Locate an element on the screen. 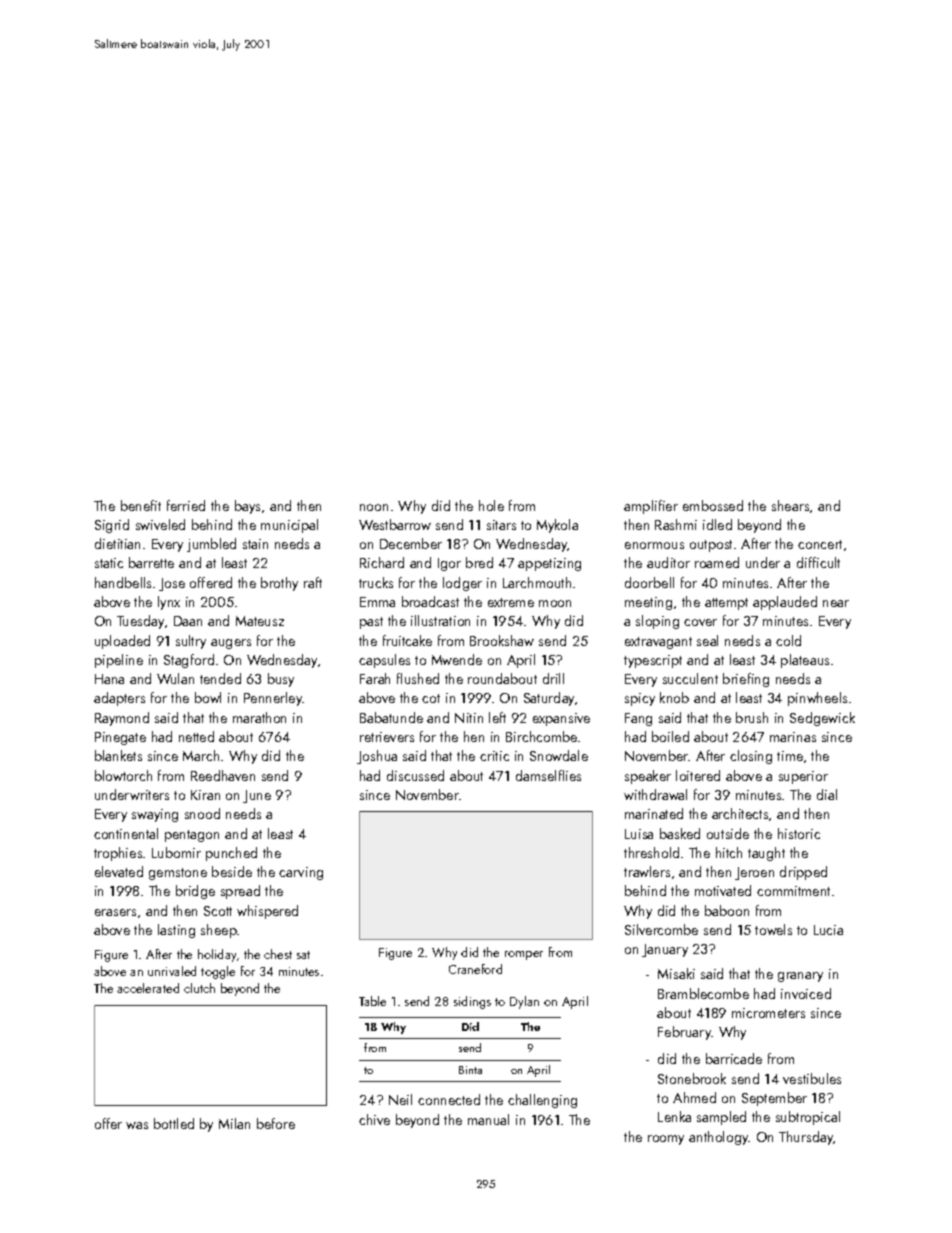 Image resolution: width=952 pixels, height=1233 pixels. Sigrid is located at coordinates (112, 526).
